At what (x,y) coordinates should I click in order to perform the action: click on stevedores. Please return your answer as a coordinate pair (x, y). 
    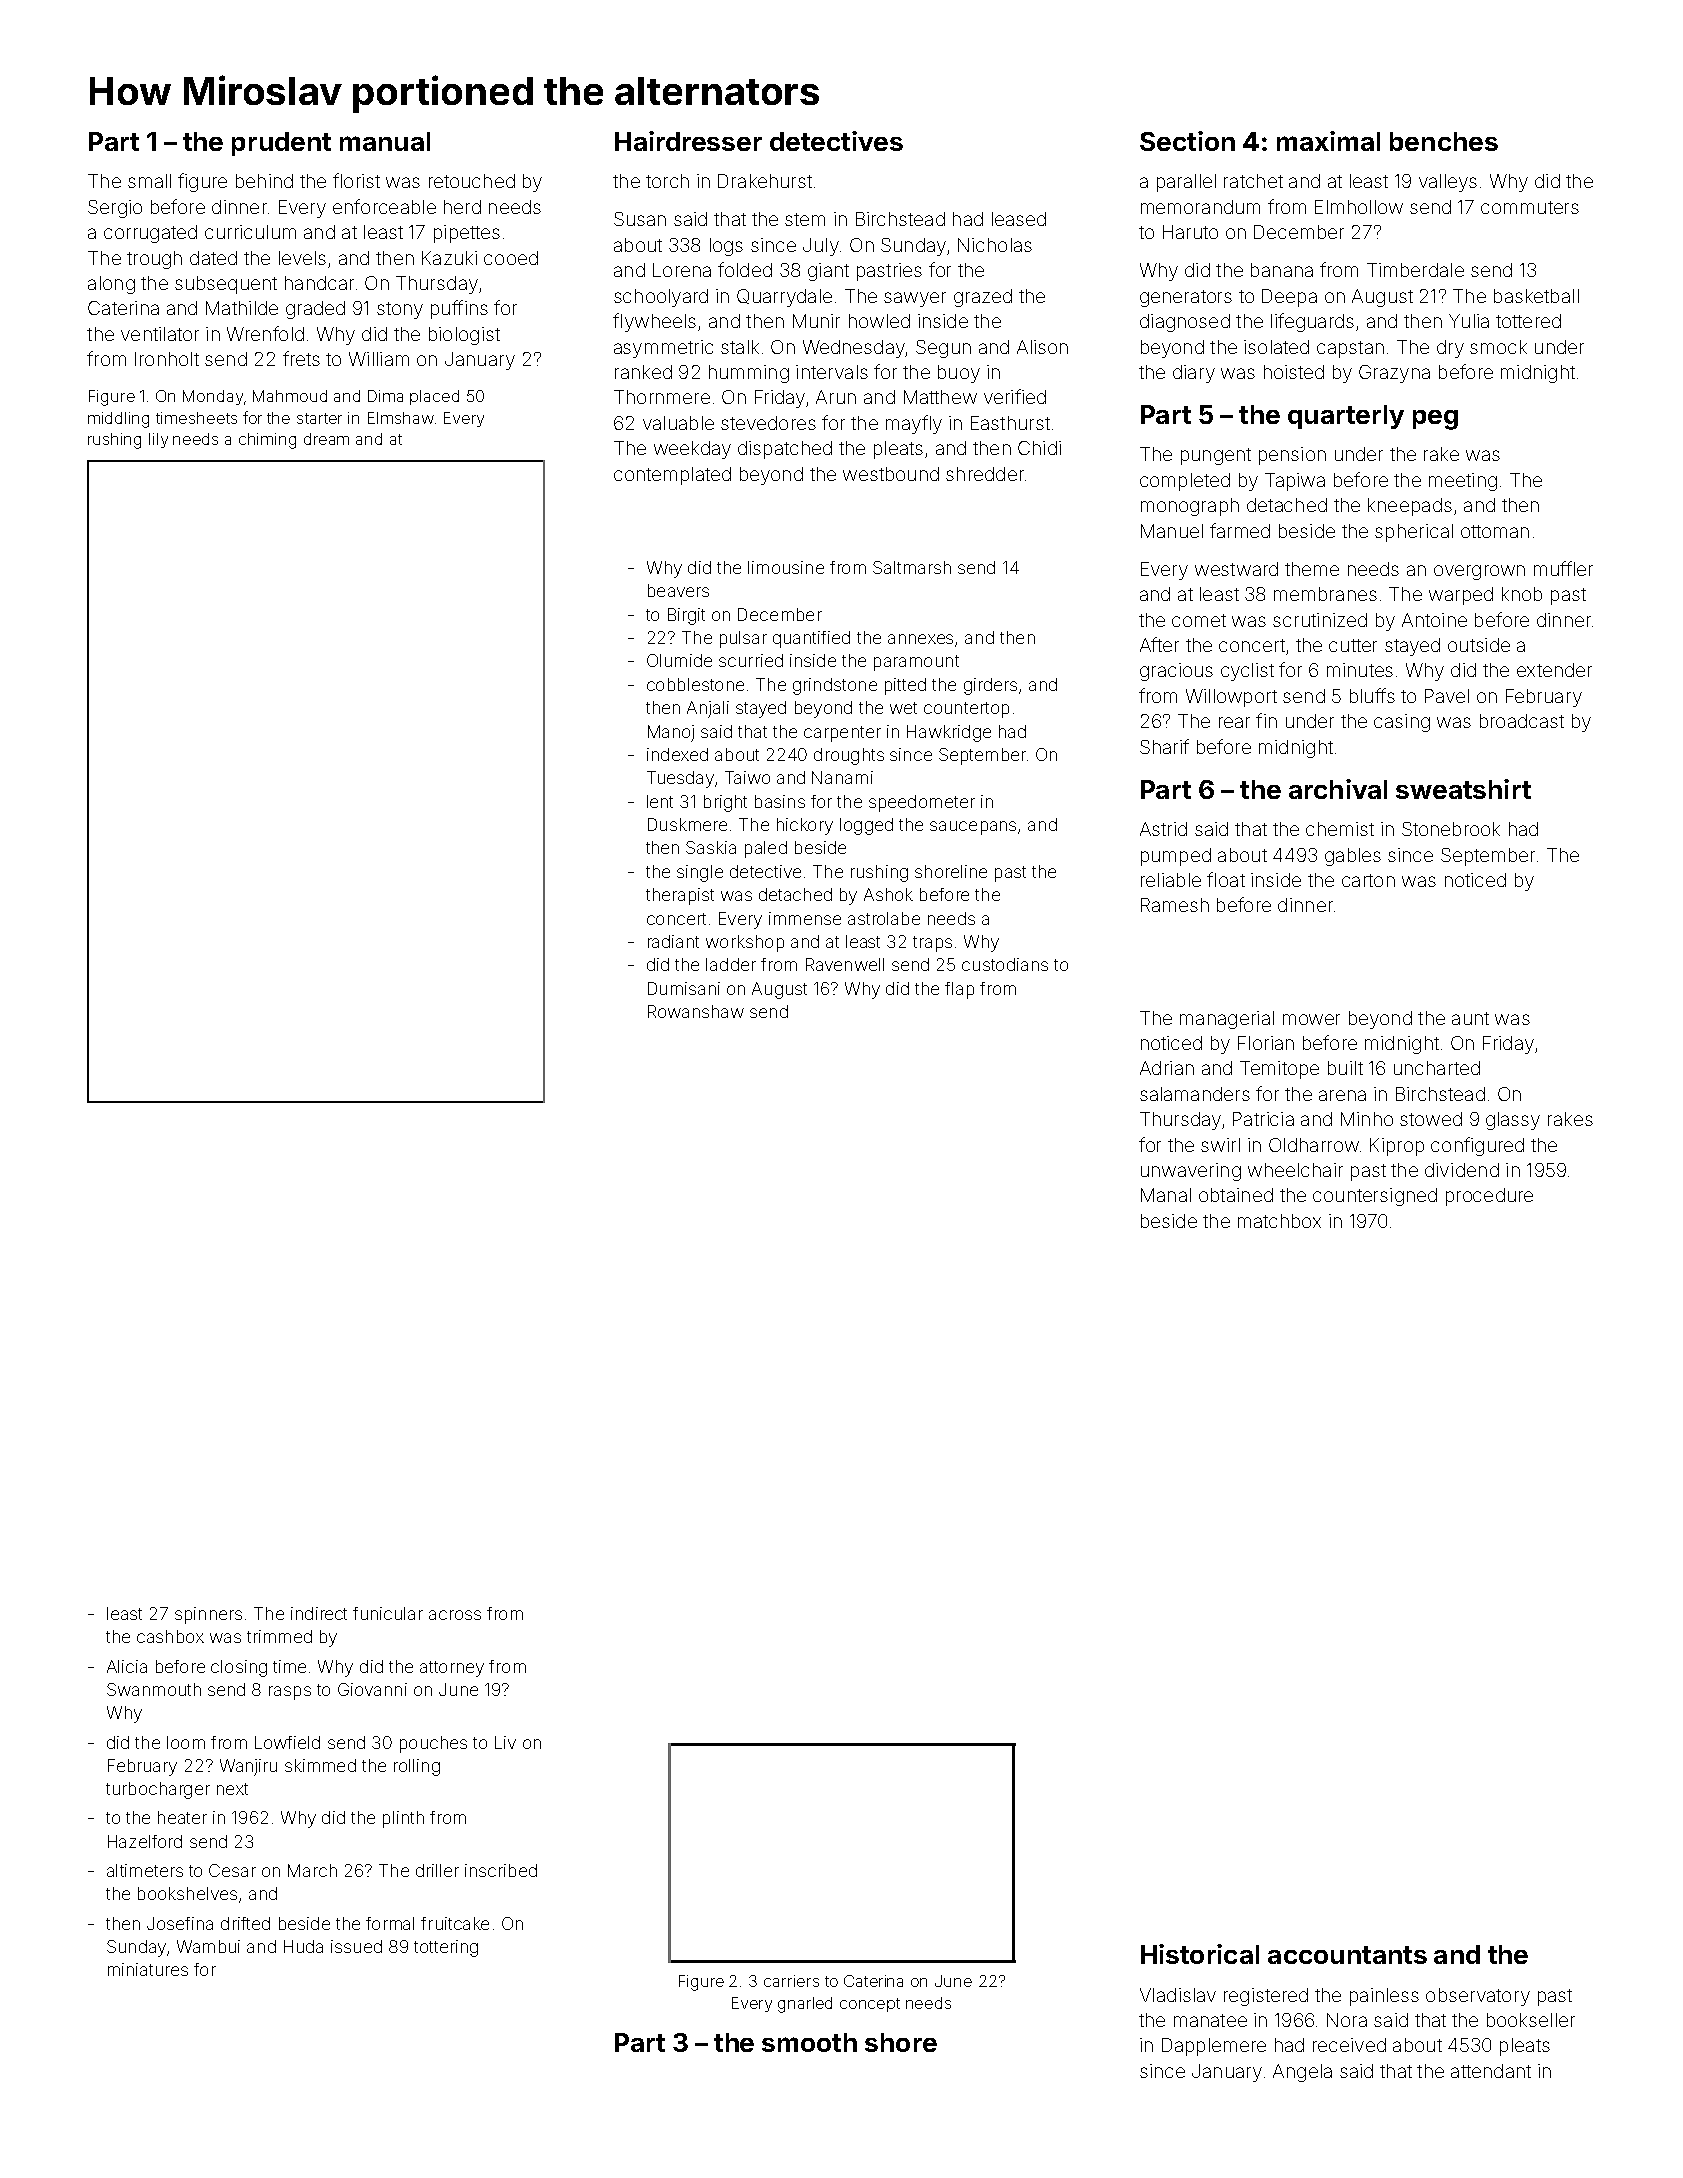
    Looking at the image, I should click on (768, 423).
